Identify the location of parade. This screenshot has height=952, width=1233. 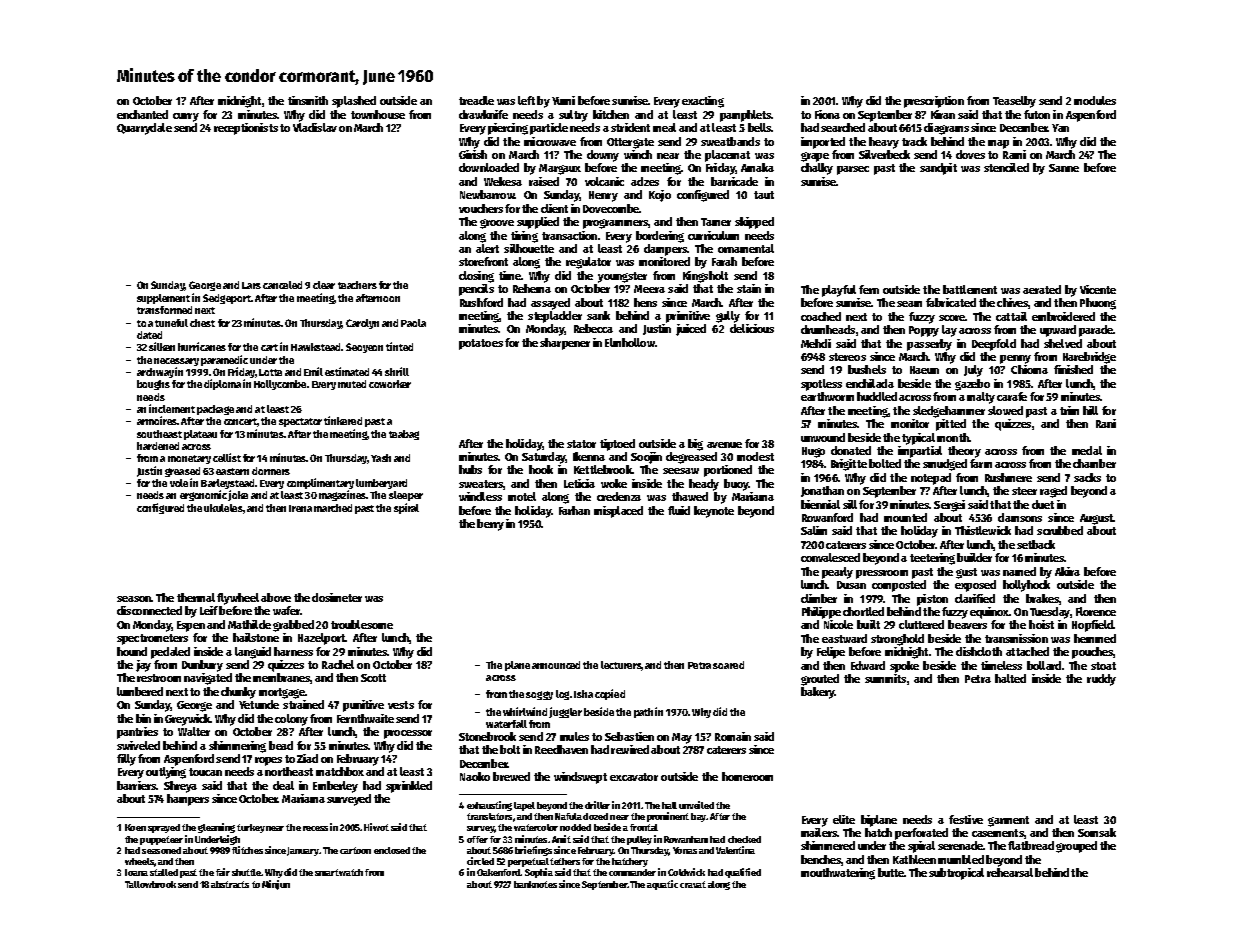
(1096, 331).
